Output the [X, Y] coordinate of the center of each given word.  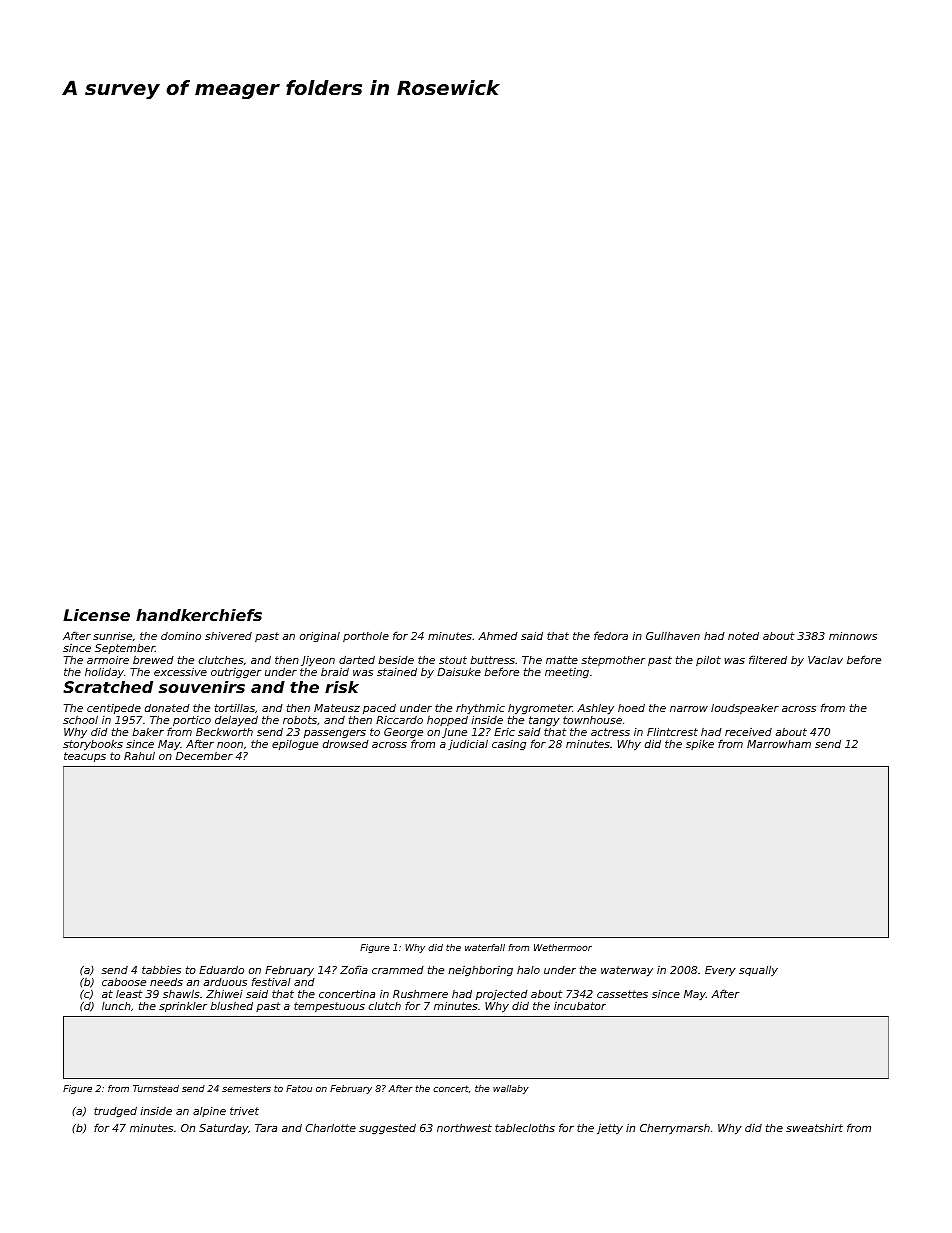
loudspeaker [745, 708]
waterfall [485, 947]
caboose [124, 981]
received [748, 732]
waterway [627, 971]
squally [758, 971]
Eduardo [221, 969]
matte [562, 660]
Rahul [139, 755]
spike [700, 745]
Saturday [223, 1129]
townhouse [592, 720]
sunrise [112, 636]
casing [509, 745]
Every [720, 971]
